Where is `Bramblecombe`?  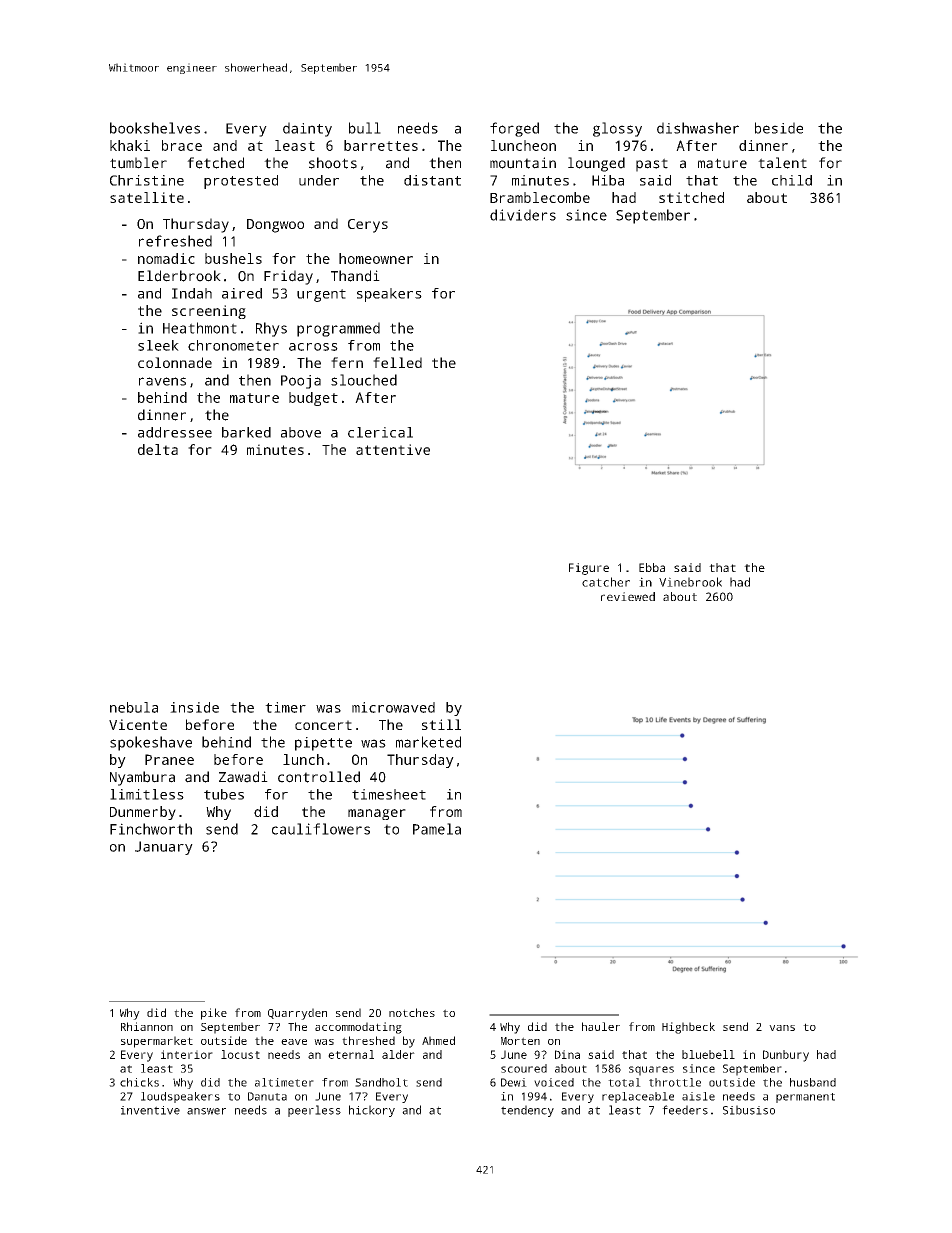
Bramblecombe is located at coordinates (540, 197).
